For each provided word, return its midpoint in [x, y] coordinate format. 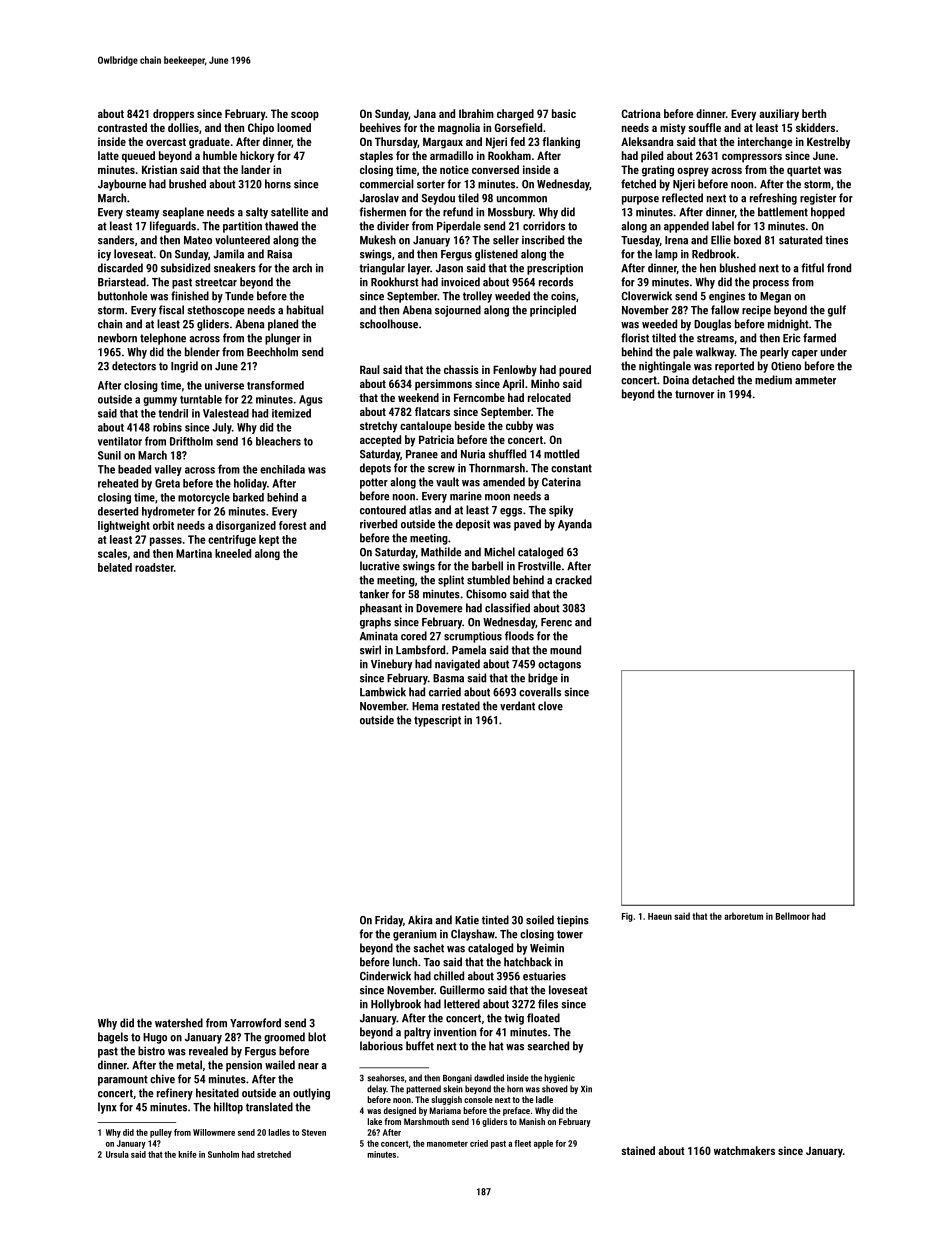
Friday [389, 921]
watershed [179, 1023]
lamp [666, 255]
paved [527, 525]
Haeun [660, 916]
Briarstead [122, 282]
